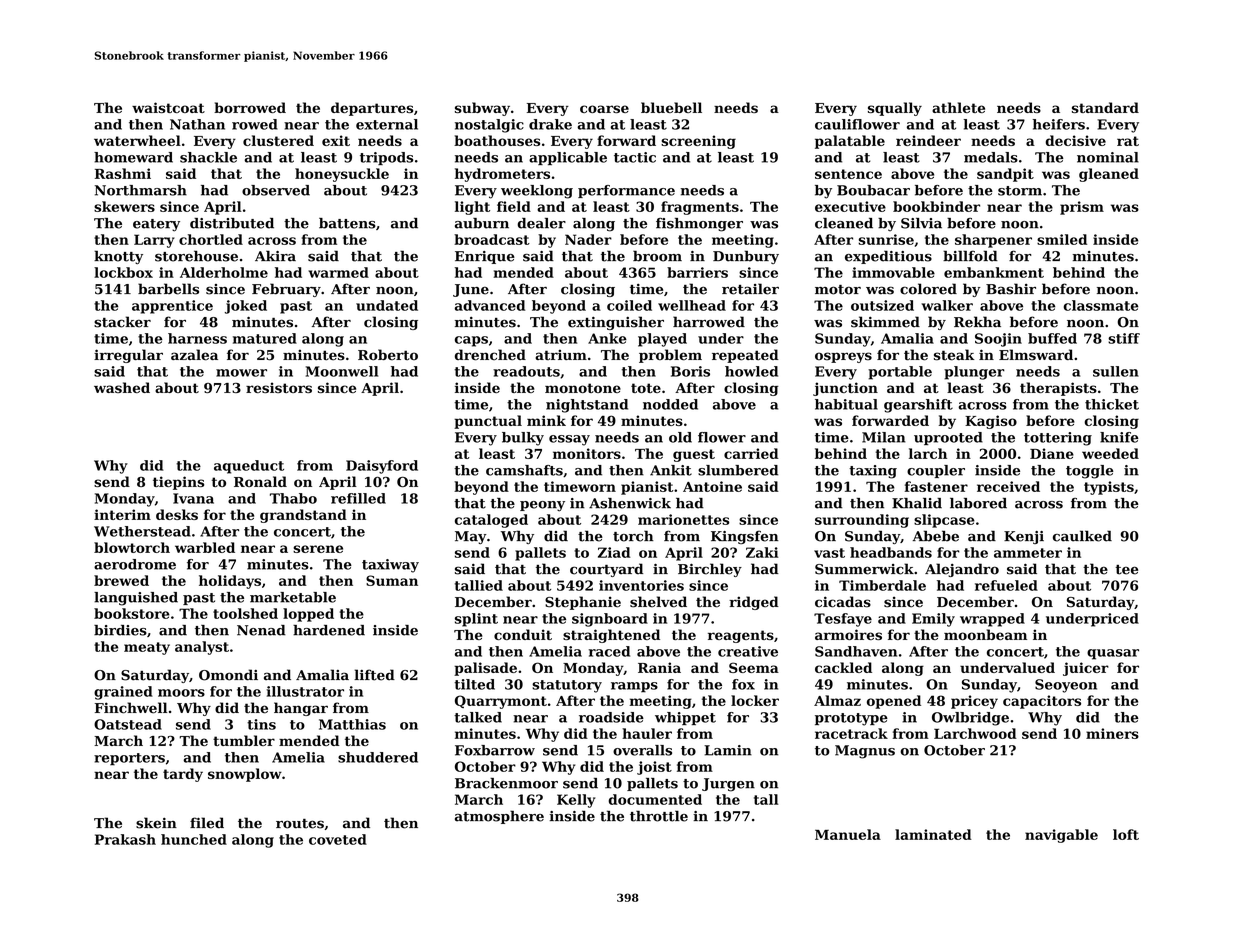 The width and height of the screenshot is (1233, 952). I want to click on straightened, so click(611, 636).
